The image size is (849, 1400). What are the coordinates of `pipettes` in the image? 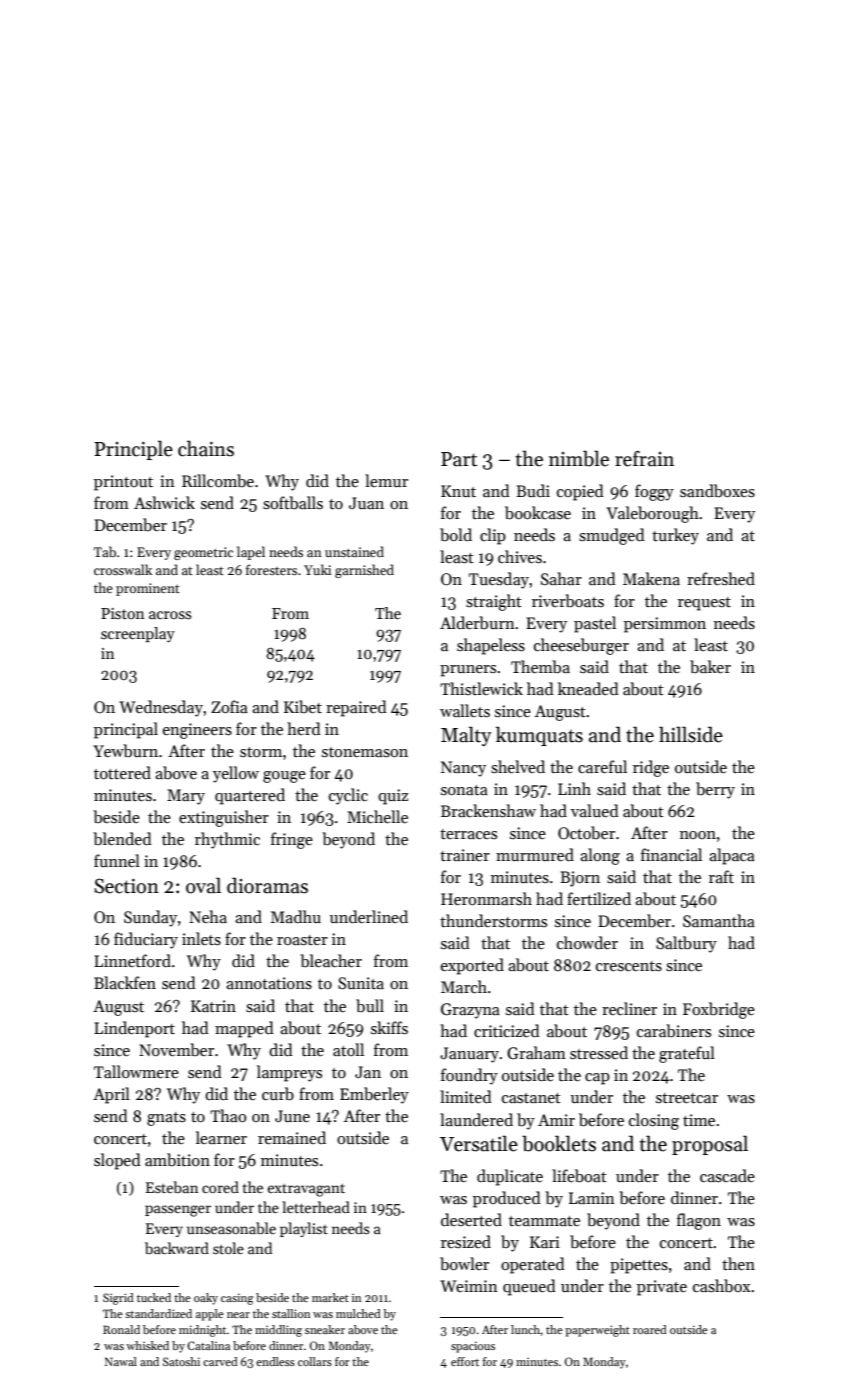 It's located at (639, 1266).
